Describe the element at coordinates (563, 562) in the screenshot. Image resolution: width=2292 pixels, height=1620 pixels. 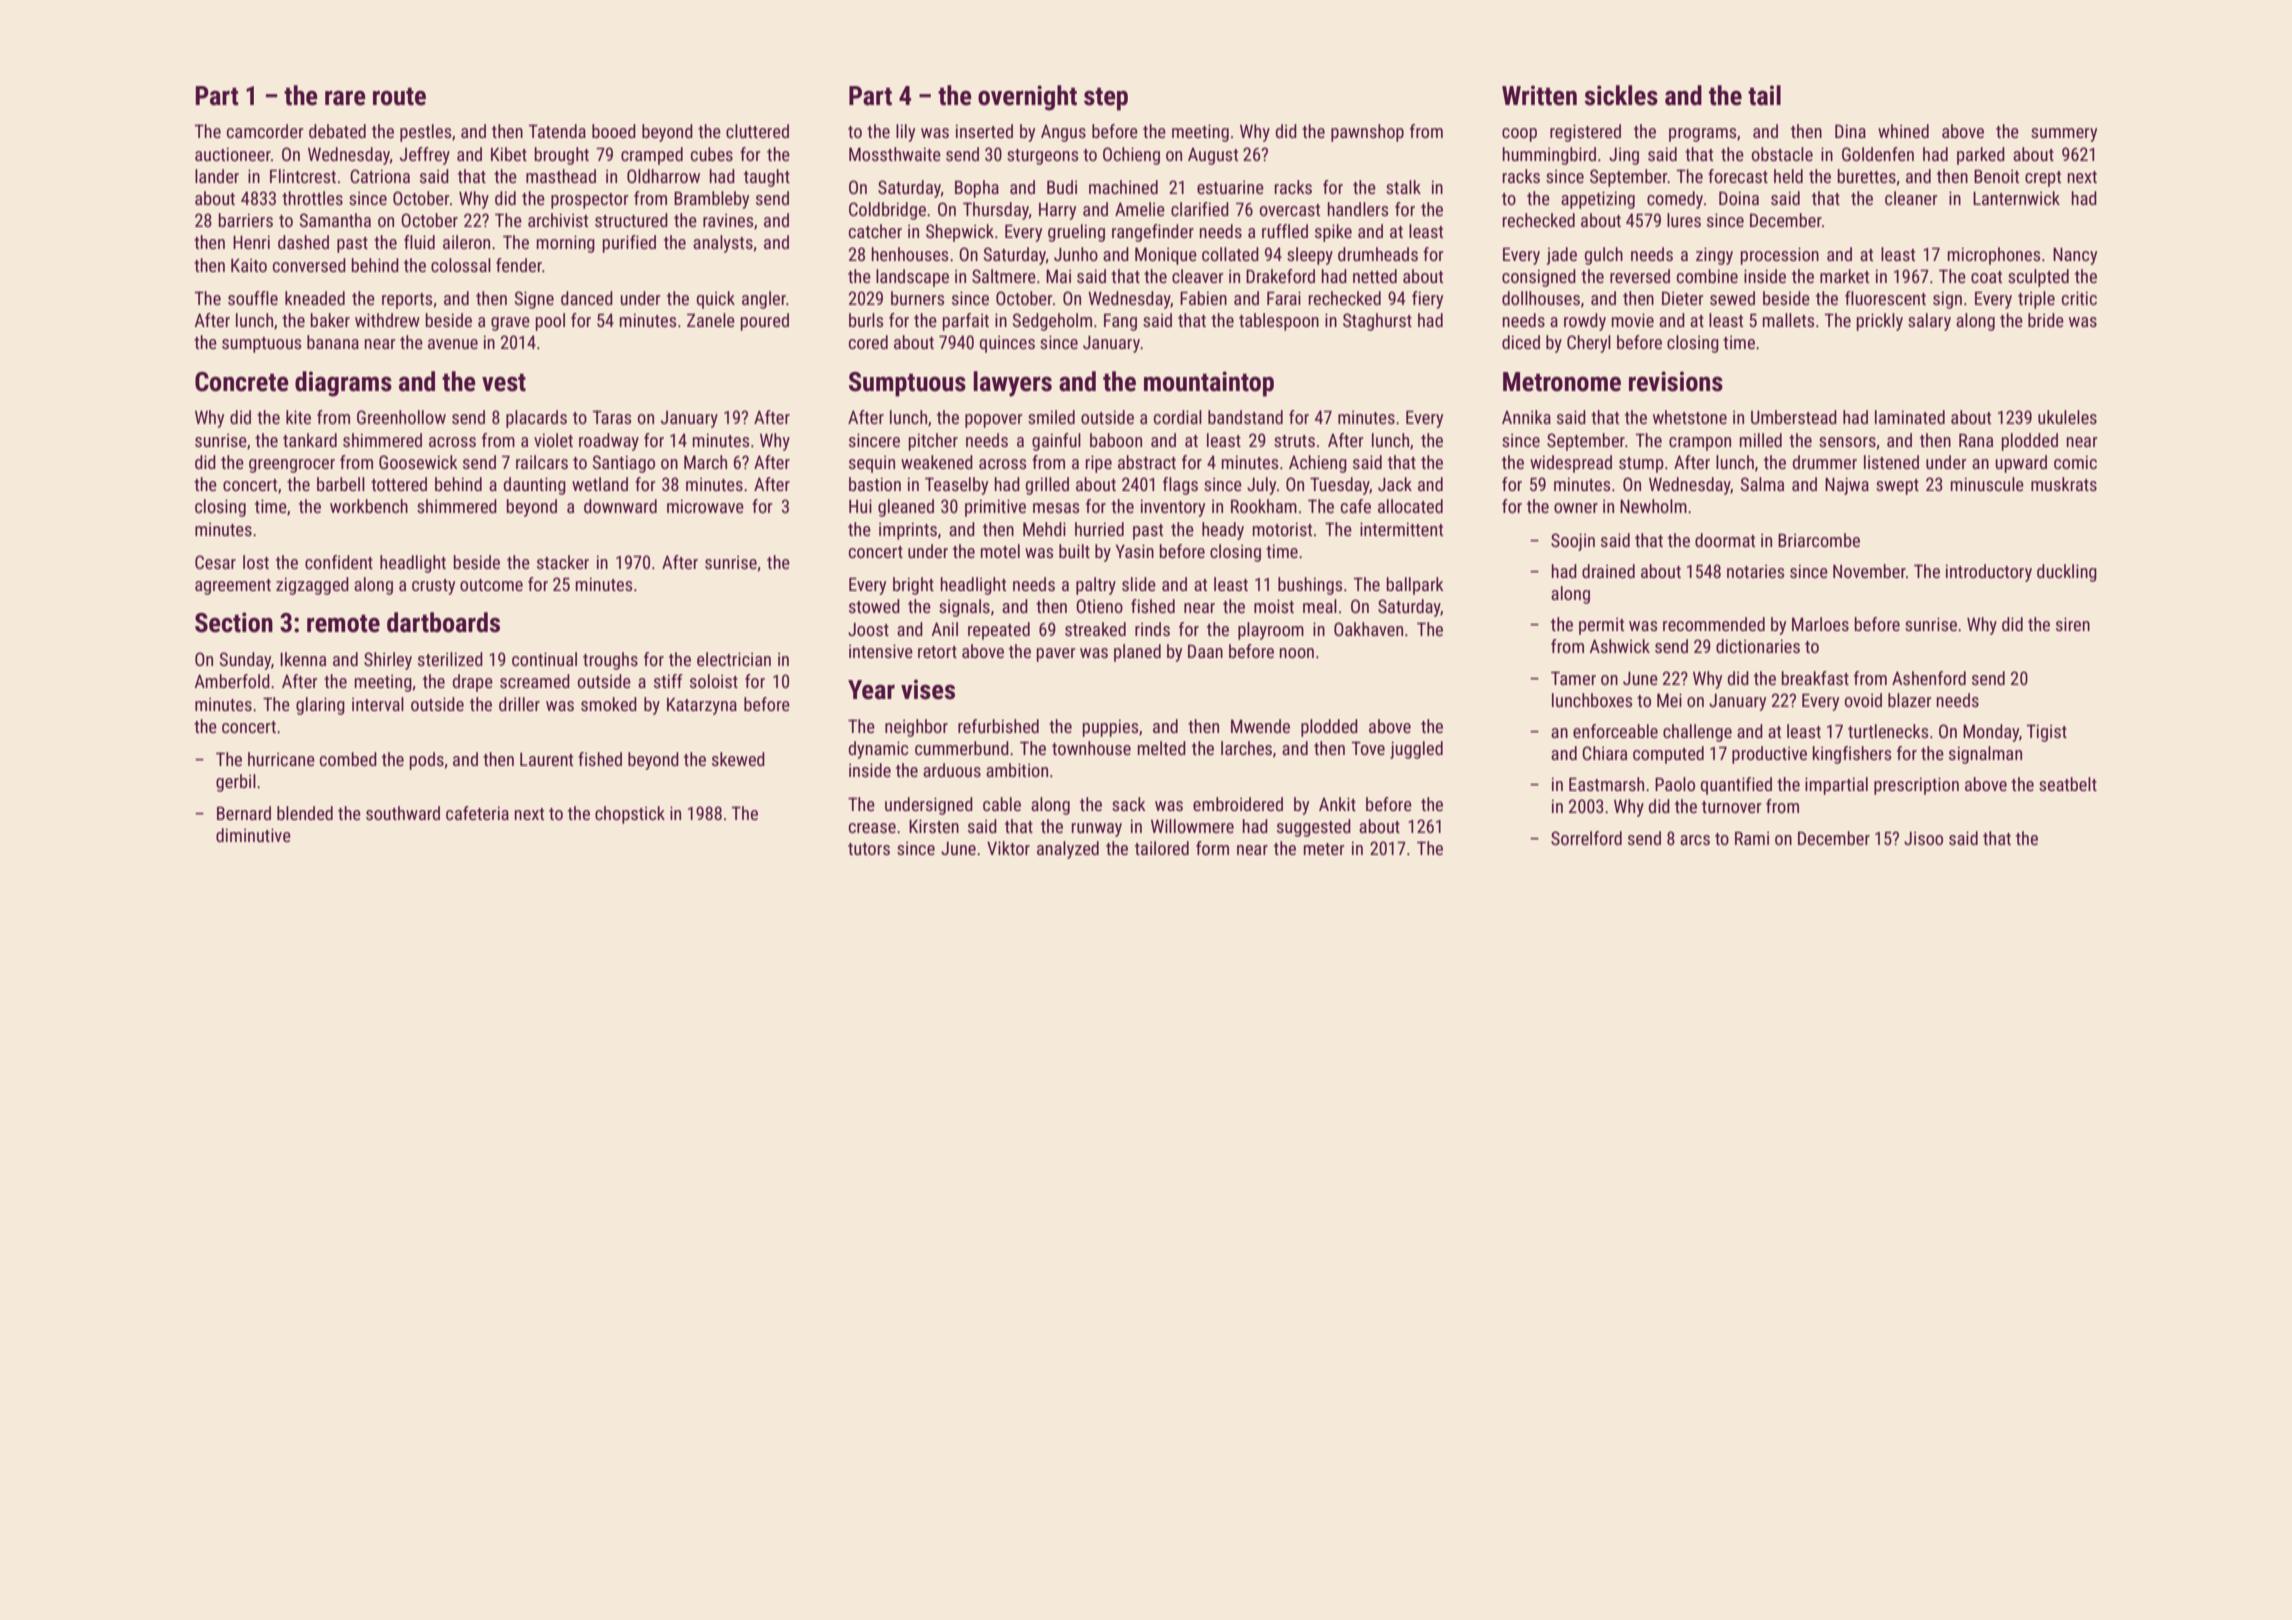
I see `stacker` at that location.
